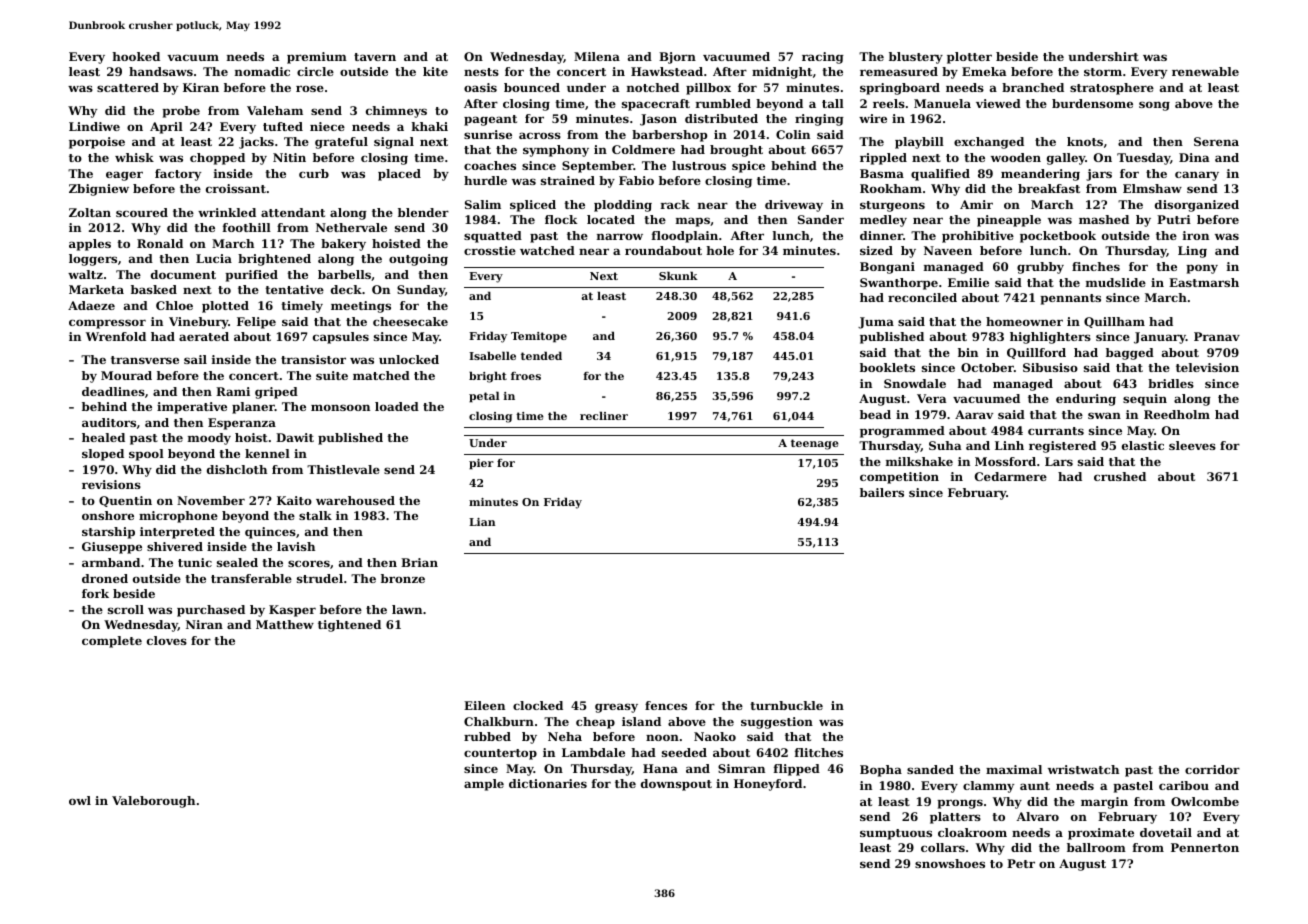  I want to click on meetings, so click(361, 307).
